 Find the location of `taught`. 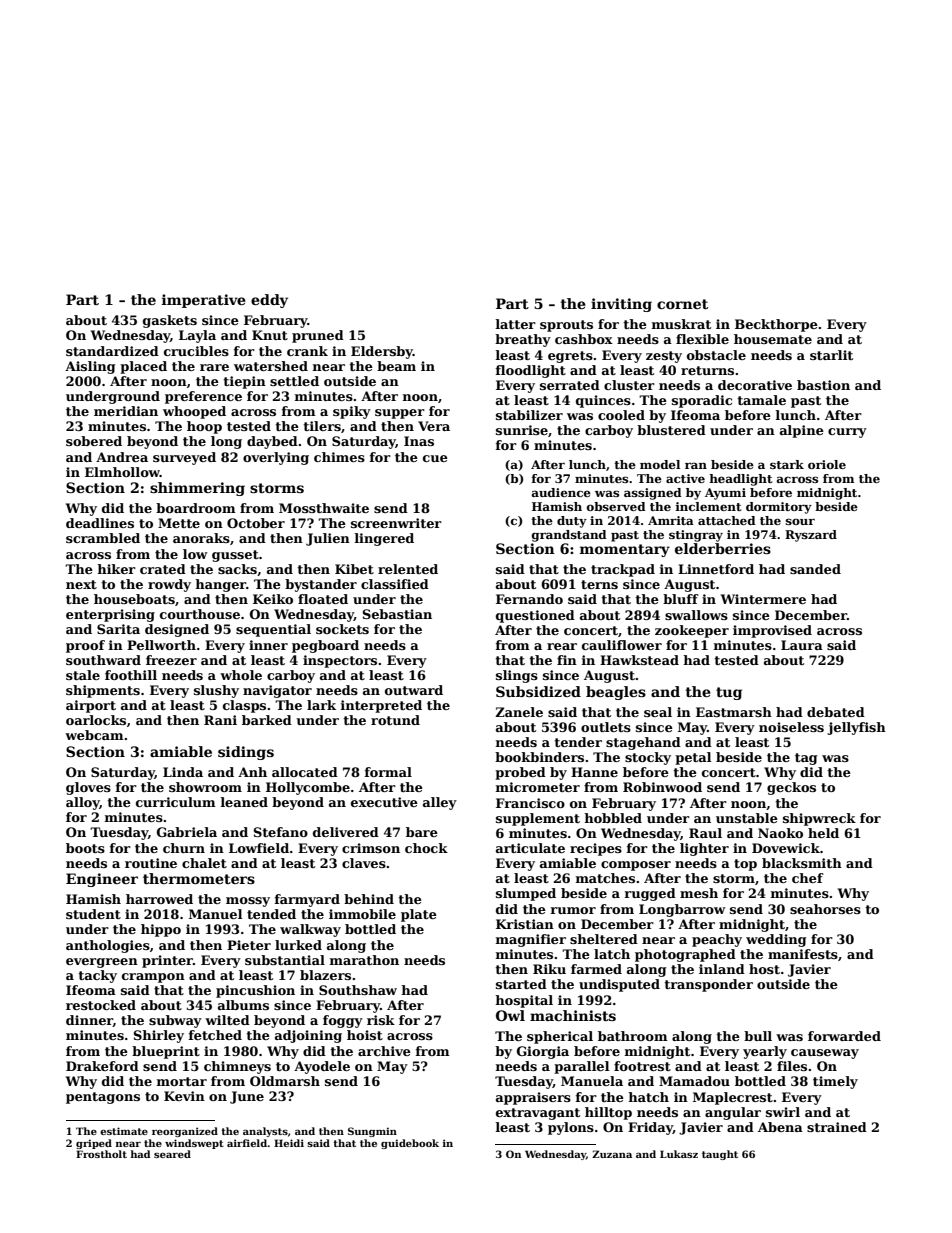

taught is located at coordinates (720, 1155).
